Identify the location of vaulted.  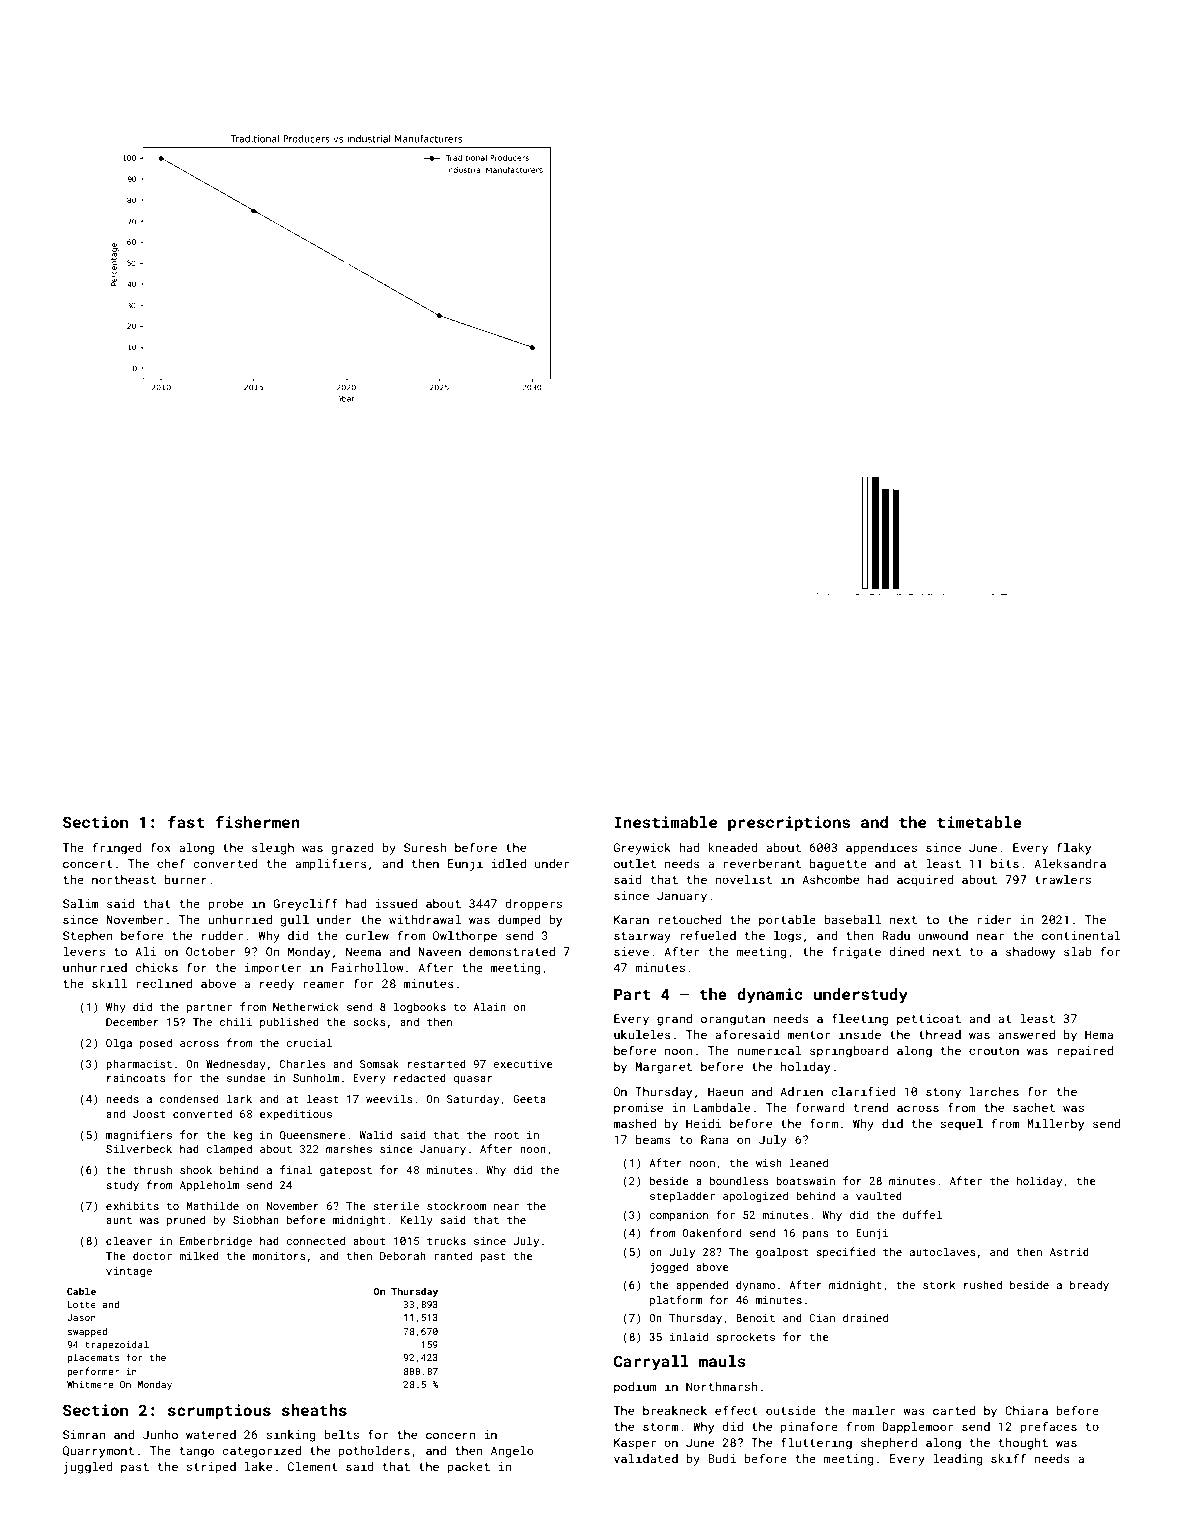
(879, 1195).
